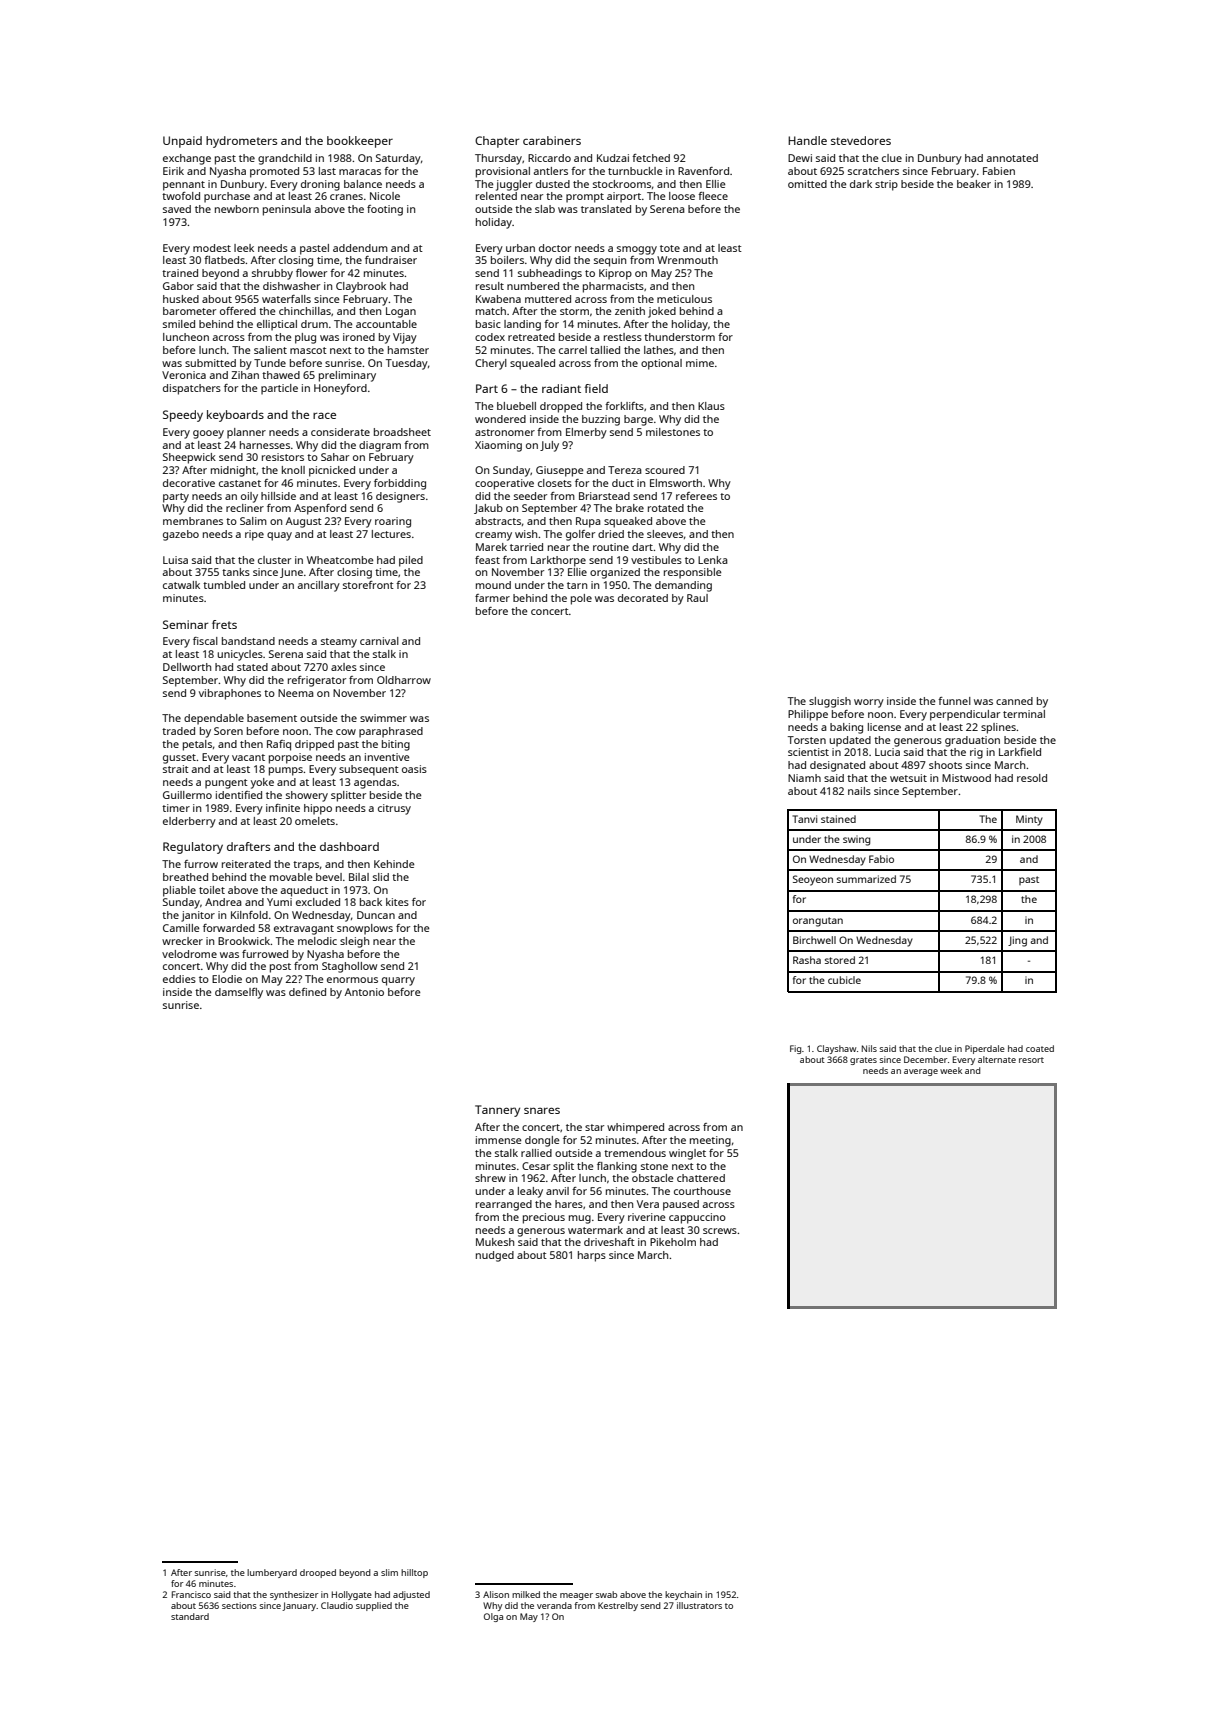  I want to click on Mukesh, so click(495, 1242).
